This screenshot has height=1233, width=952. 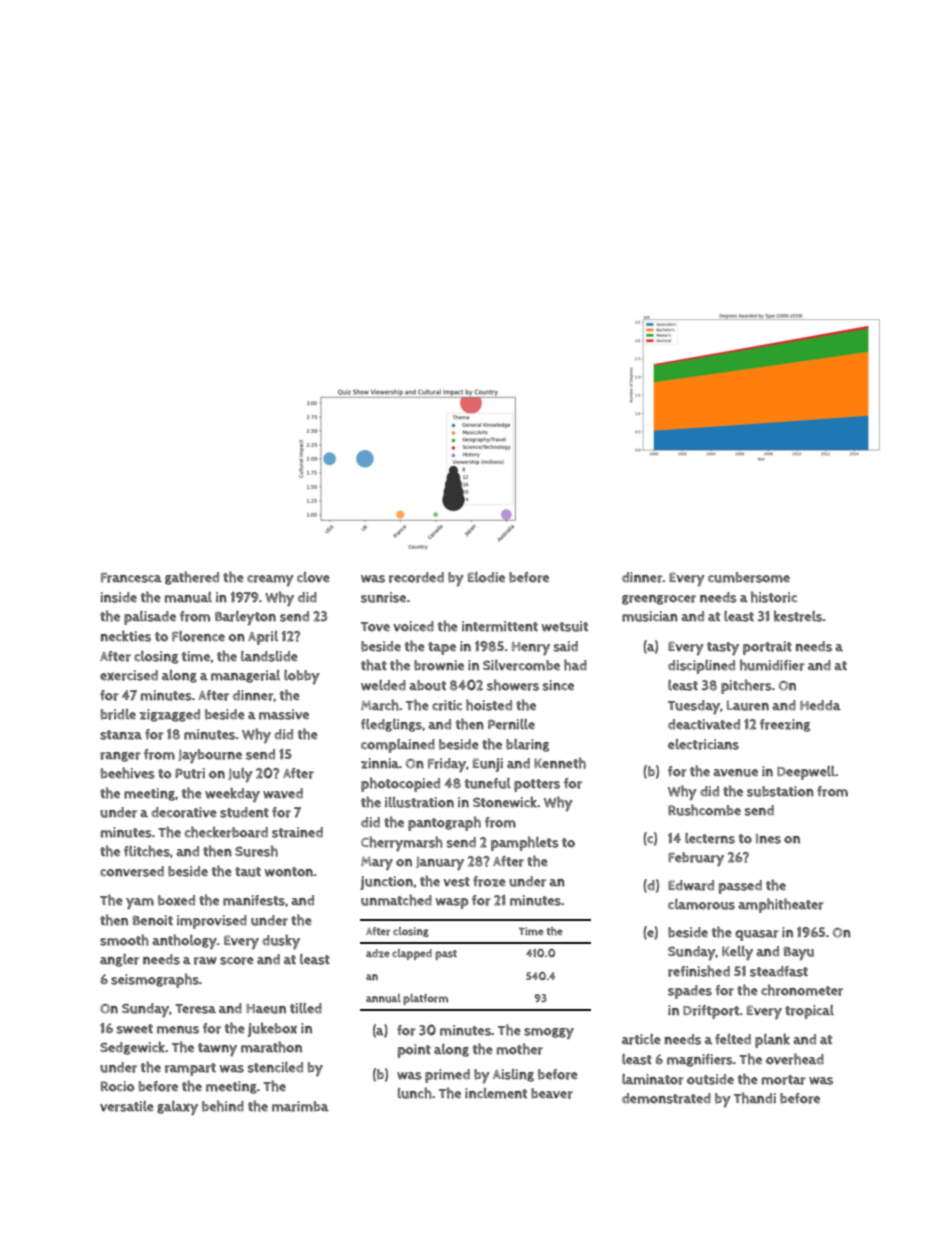 What do you see at coordinates (666, 1098) in the screenshot?
I see `demonstrated` at bounding box center [666, 1098].
